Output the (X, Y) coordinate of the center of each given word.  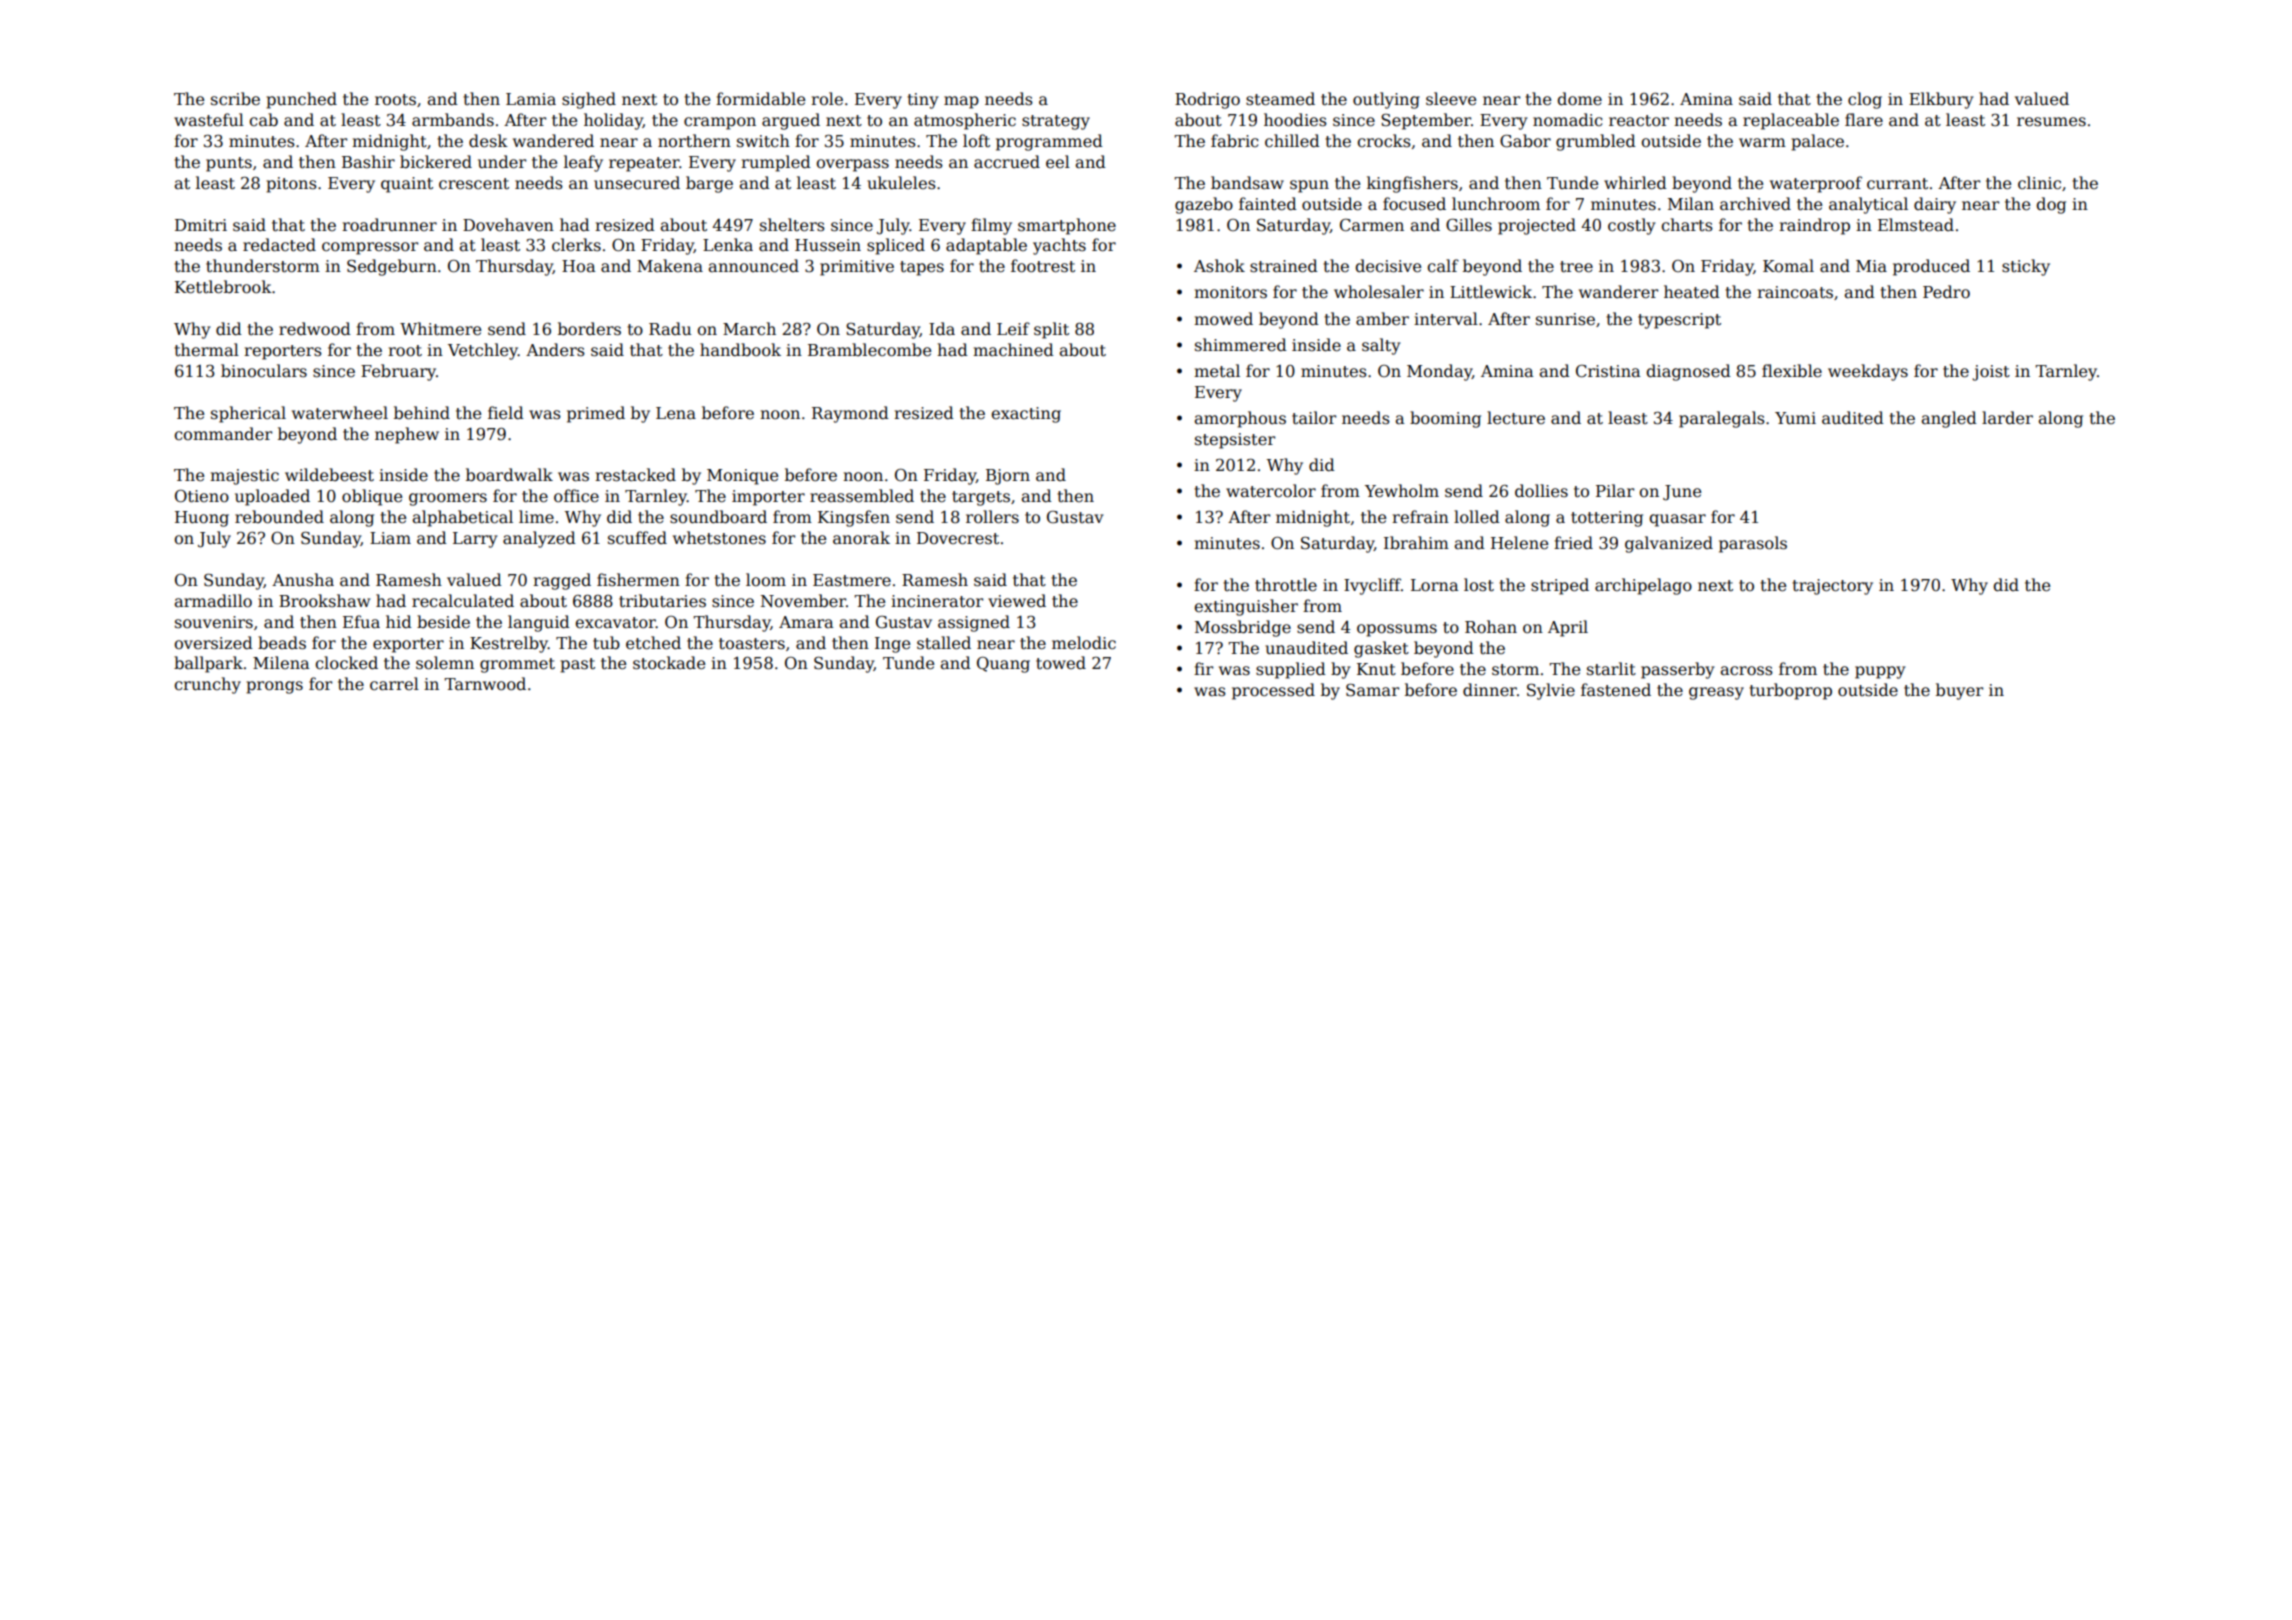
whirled (1635, 183)
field (506, 413)
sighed (589, 100)
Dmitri (201, 225)
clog (1865, 100)
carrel (394, 684)
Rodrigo (1207, 100)
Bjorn (1008, 477)
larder (2007, 418)
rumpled (776, 163)
